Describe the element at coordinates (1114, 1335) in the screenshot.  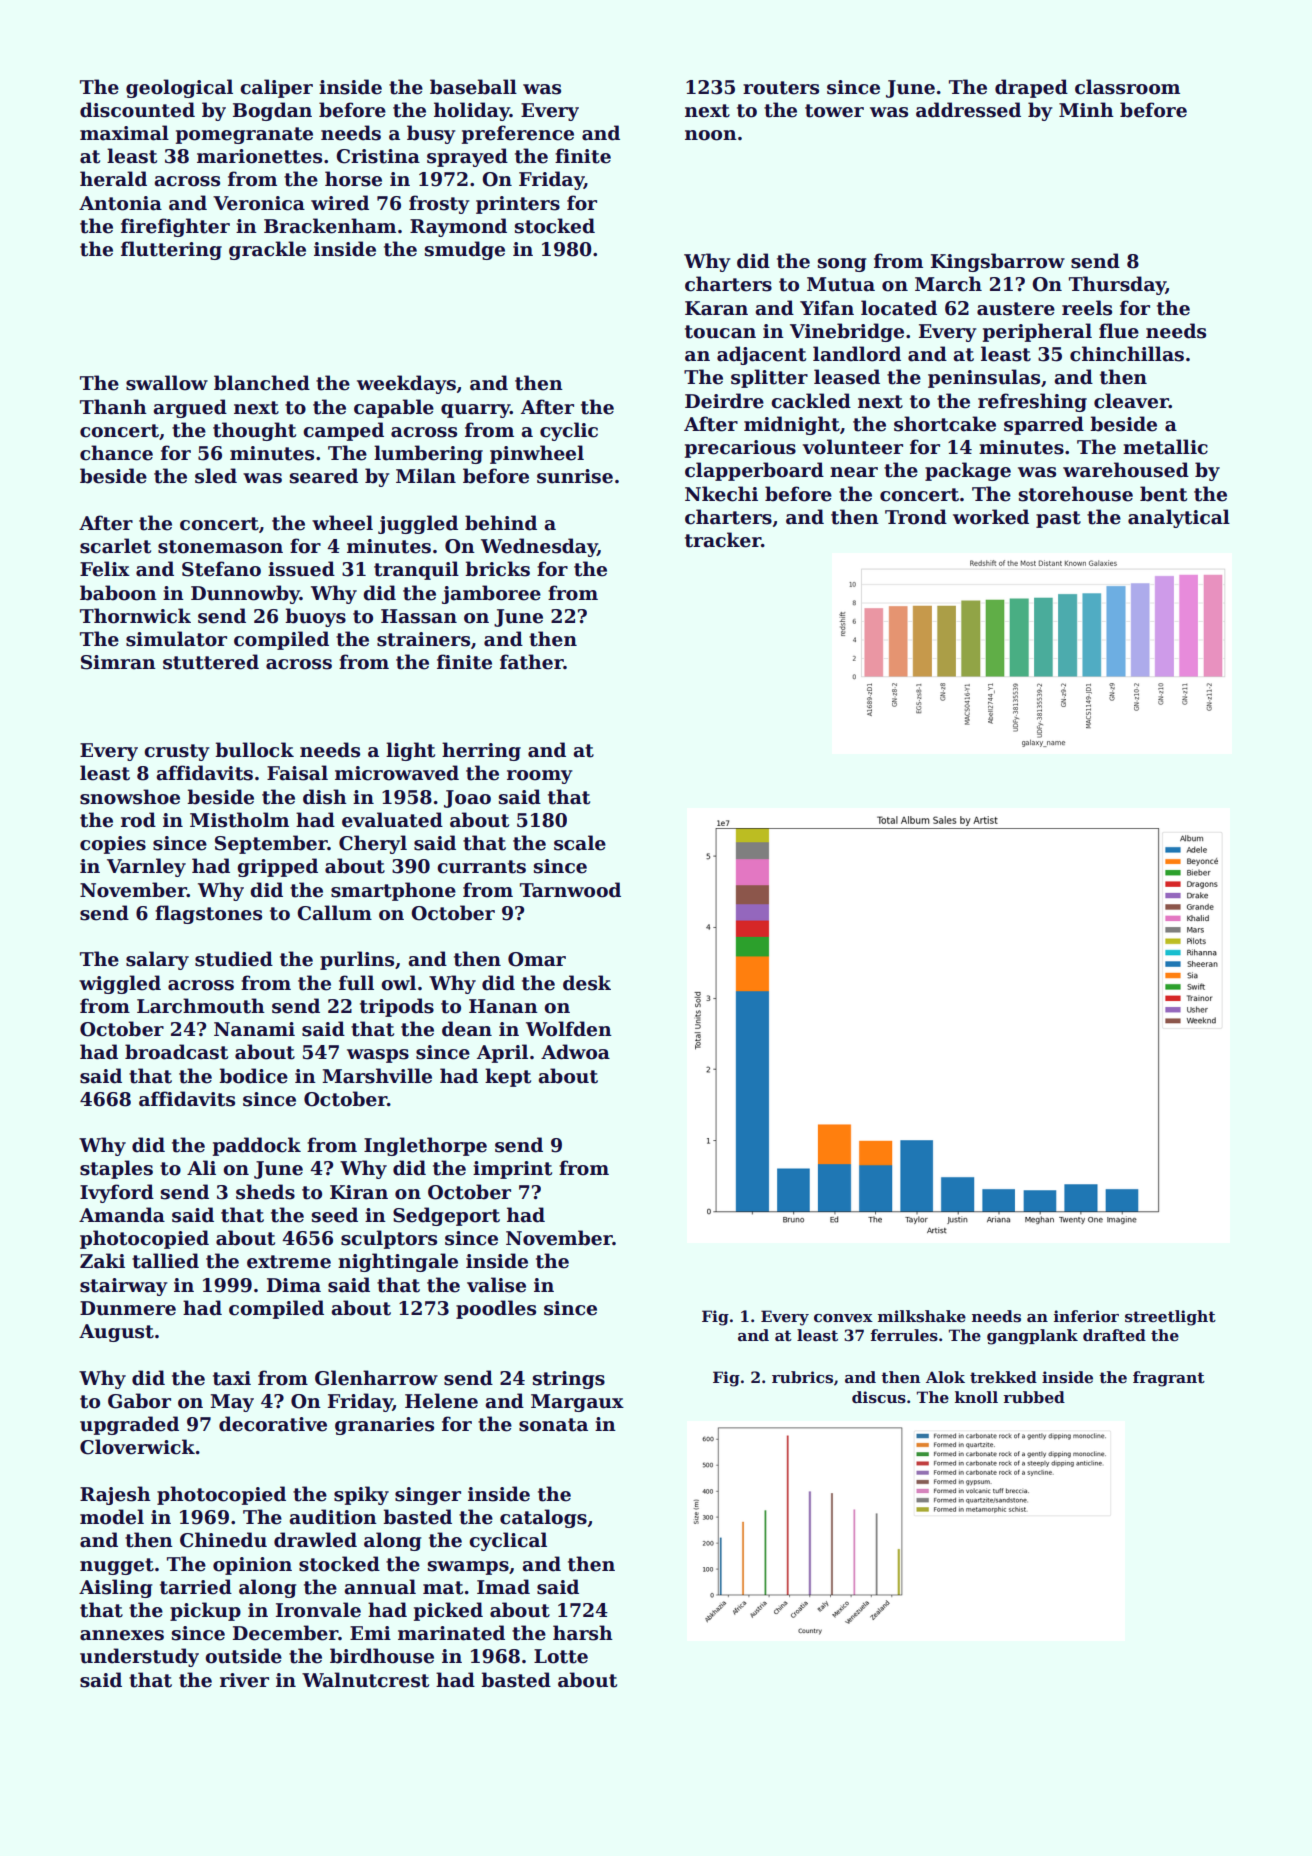
I see `drafted` at that location.
